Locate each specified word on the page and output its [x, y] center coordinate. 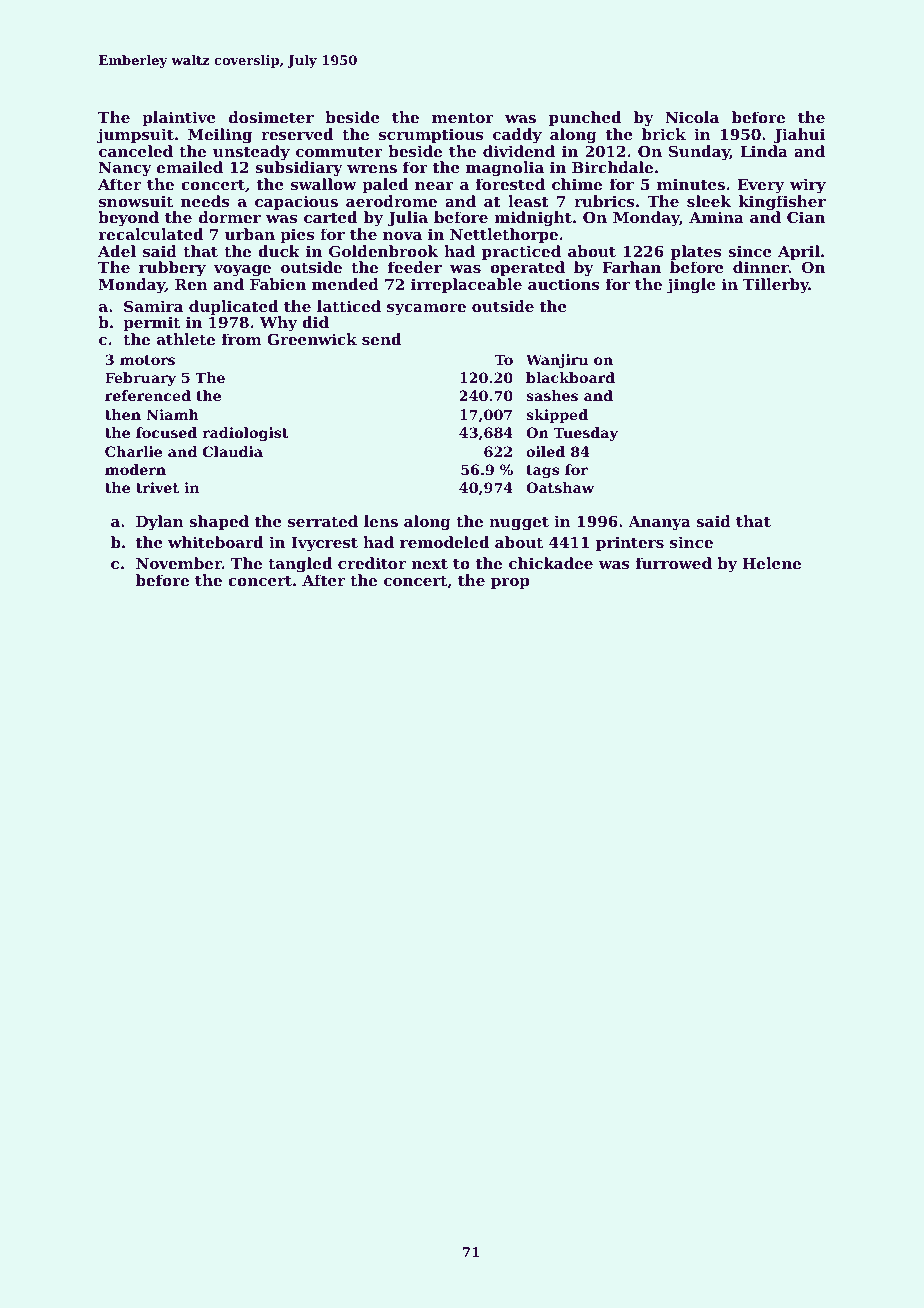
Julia [407, 218]
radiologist [245, 434]
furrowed [674, 563]
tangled [300, 565]
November [179, 563]
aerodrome [391, 201]
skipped [557, 416]
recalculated [150, 234]
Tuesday [586, 434]
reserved [297, 134]
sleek [709, 201]
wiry [808, 186]
